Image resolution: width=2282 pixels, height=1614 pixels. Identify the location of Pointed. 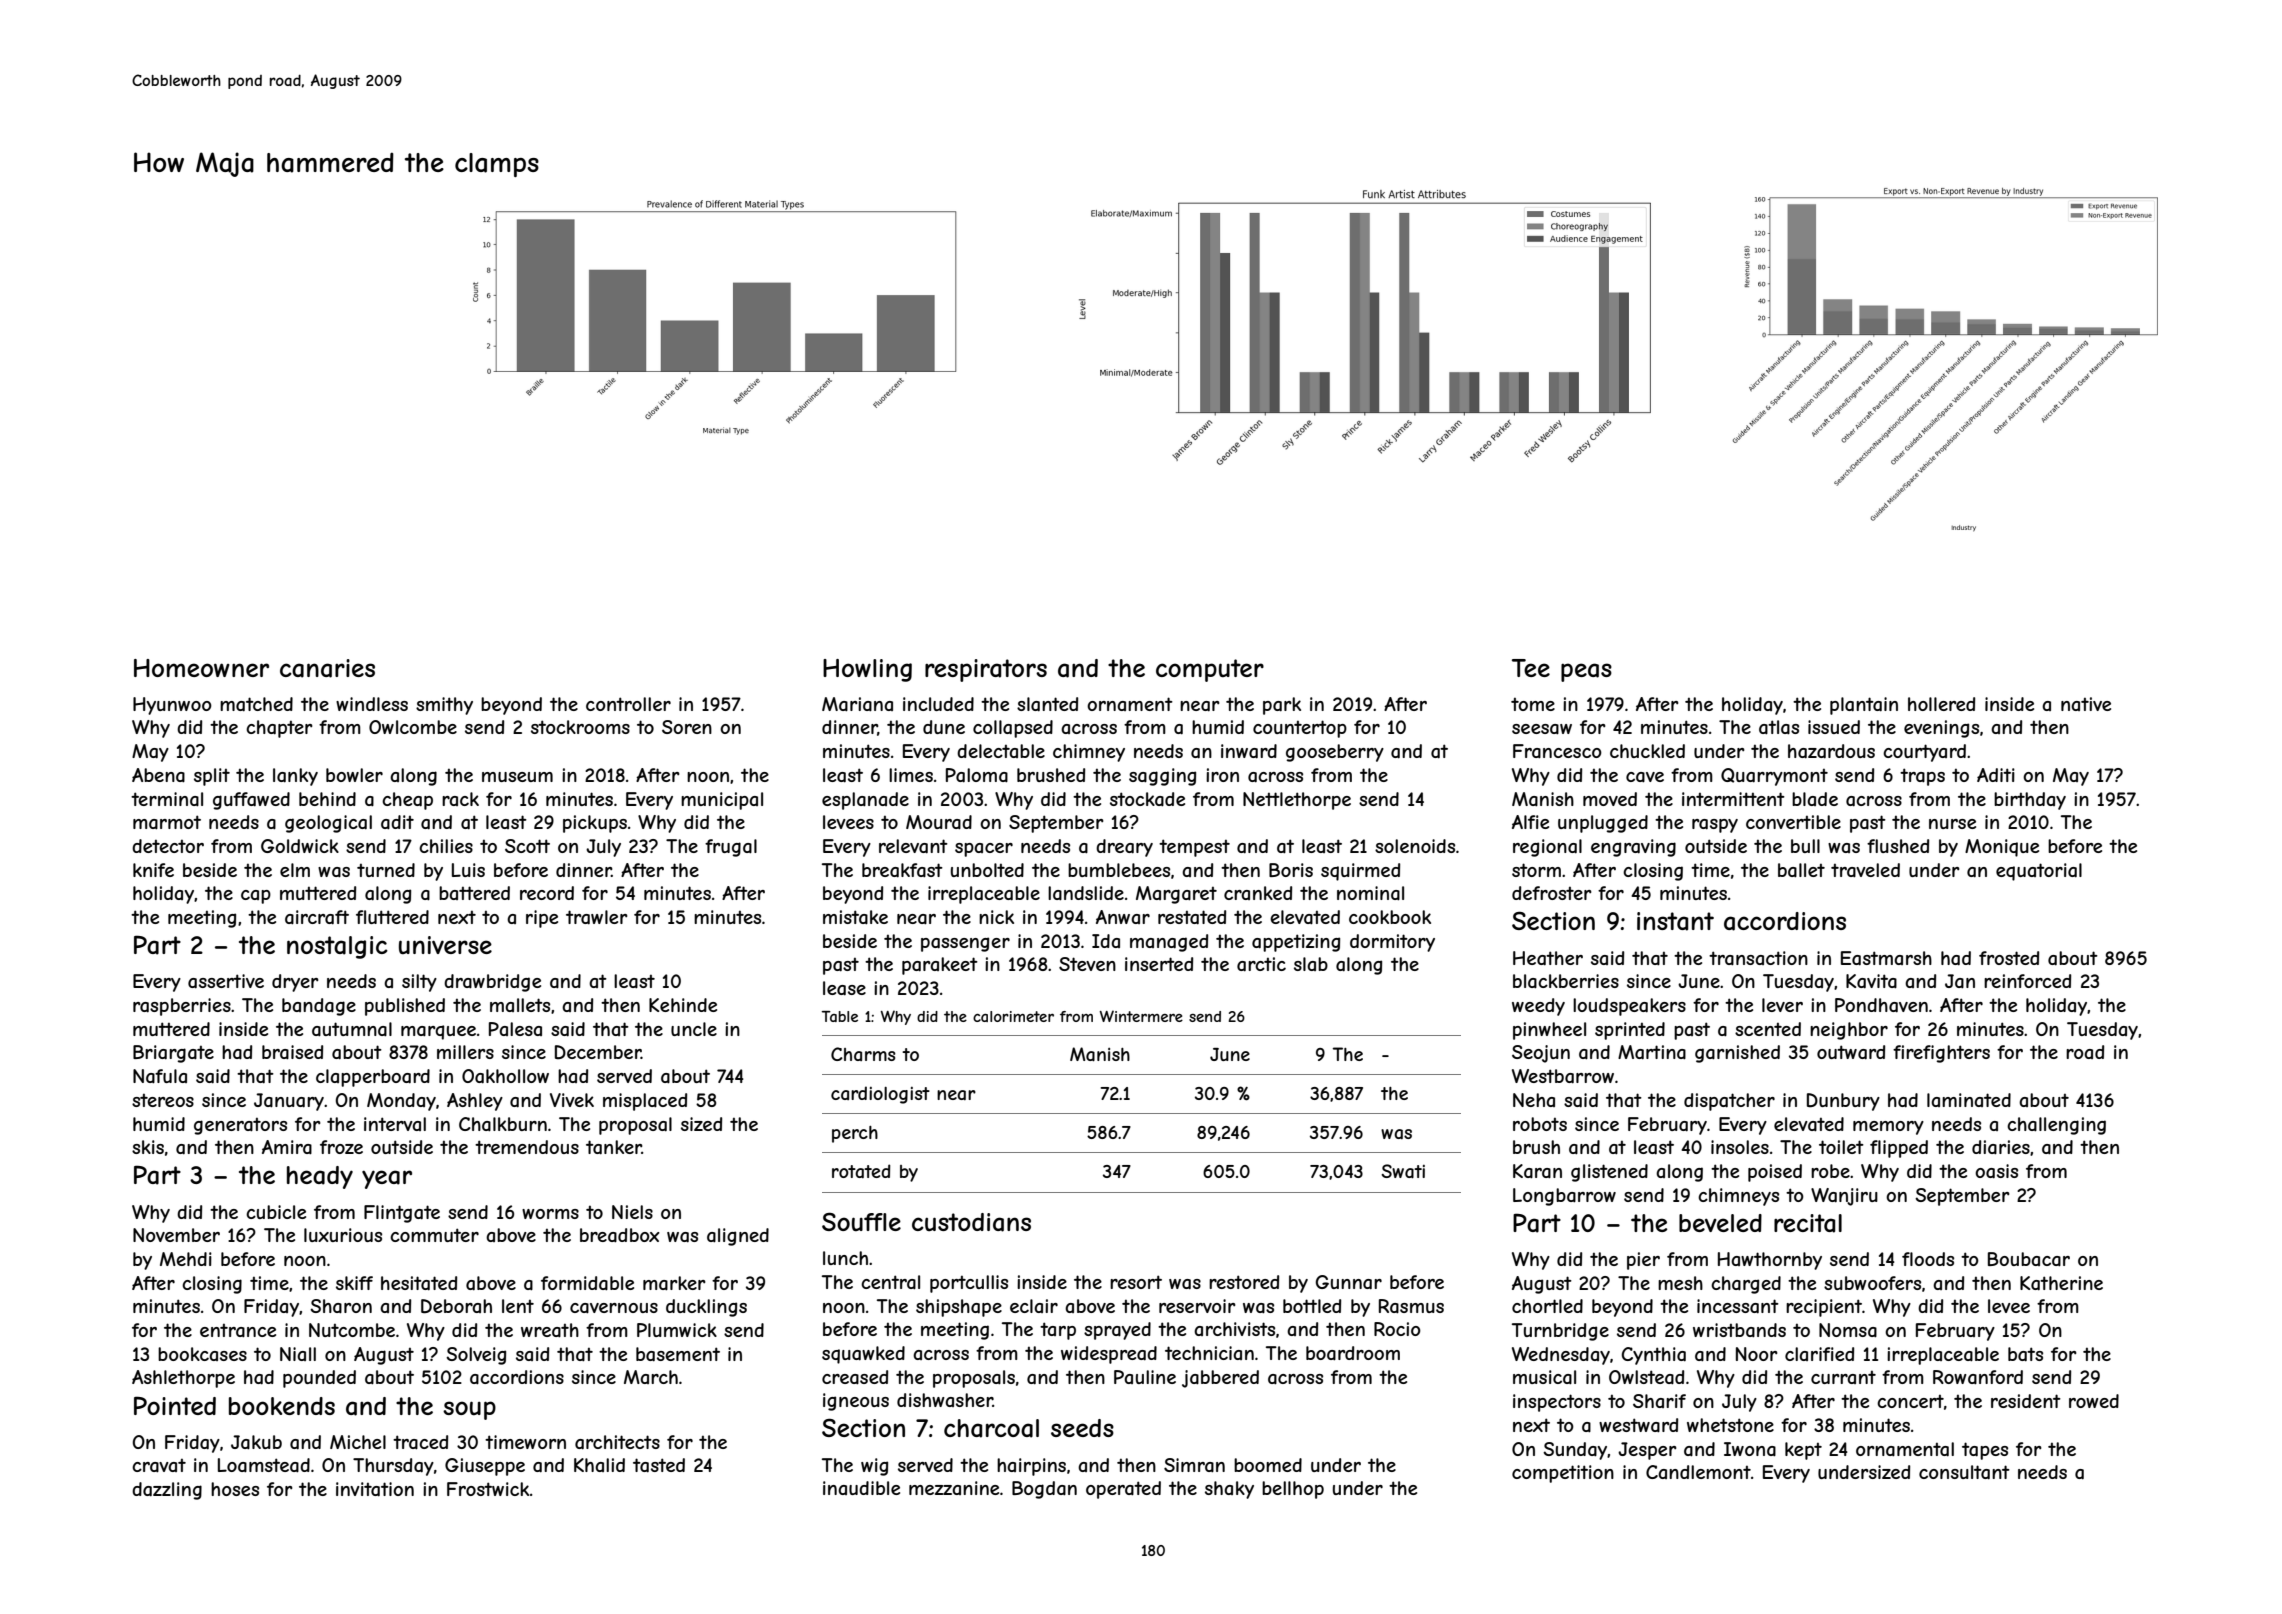
(175, 1405).
